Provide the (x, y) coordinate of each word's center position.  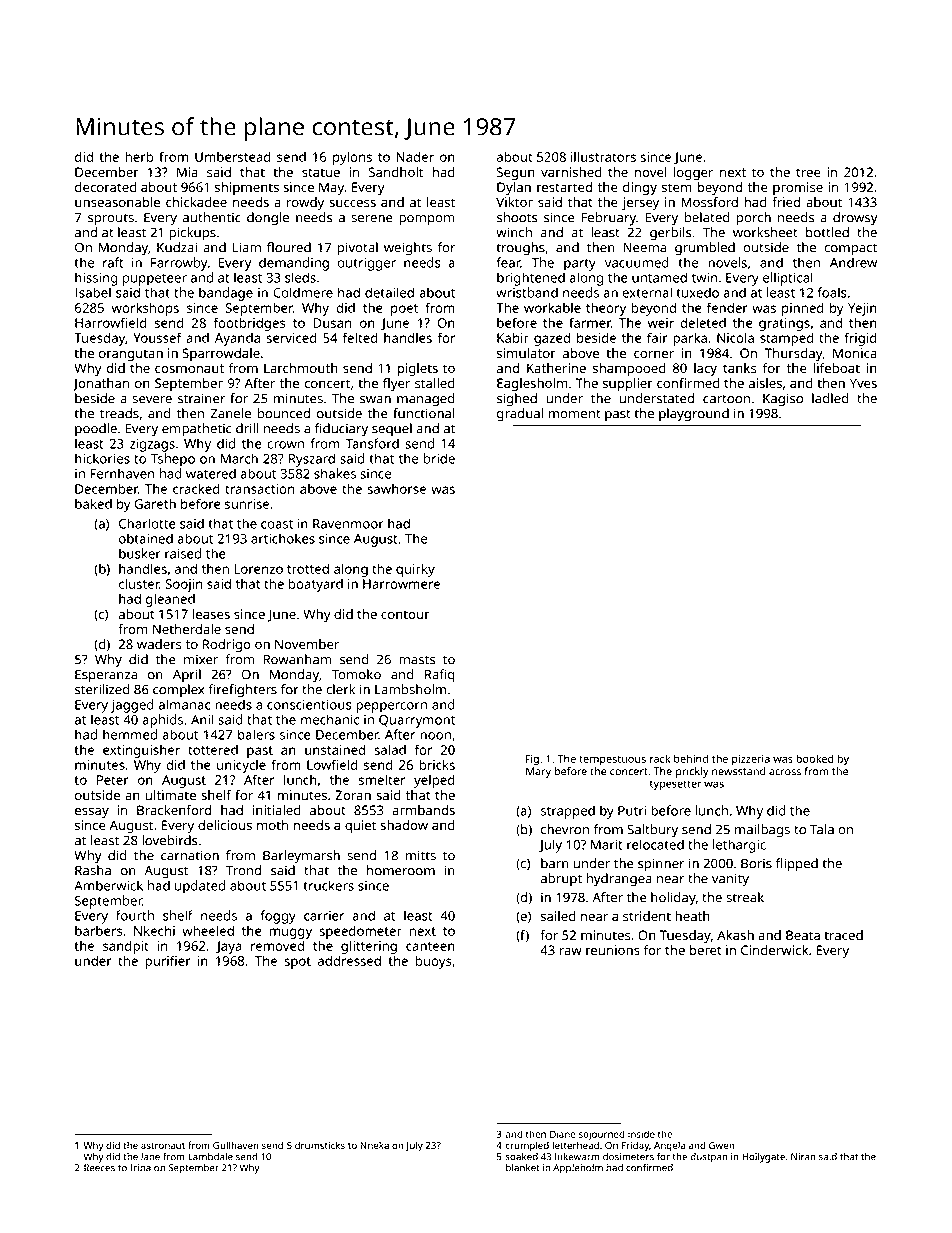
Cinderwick (774, 950)
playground (694, 415)
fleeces (99, 1167)
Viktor (514, 202)
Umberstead (233, 156)
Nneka (374, 1145)
